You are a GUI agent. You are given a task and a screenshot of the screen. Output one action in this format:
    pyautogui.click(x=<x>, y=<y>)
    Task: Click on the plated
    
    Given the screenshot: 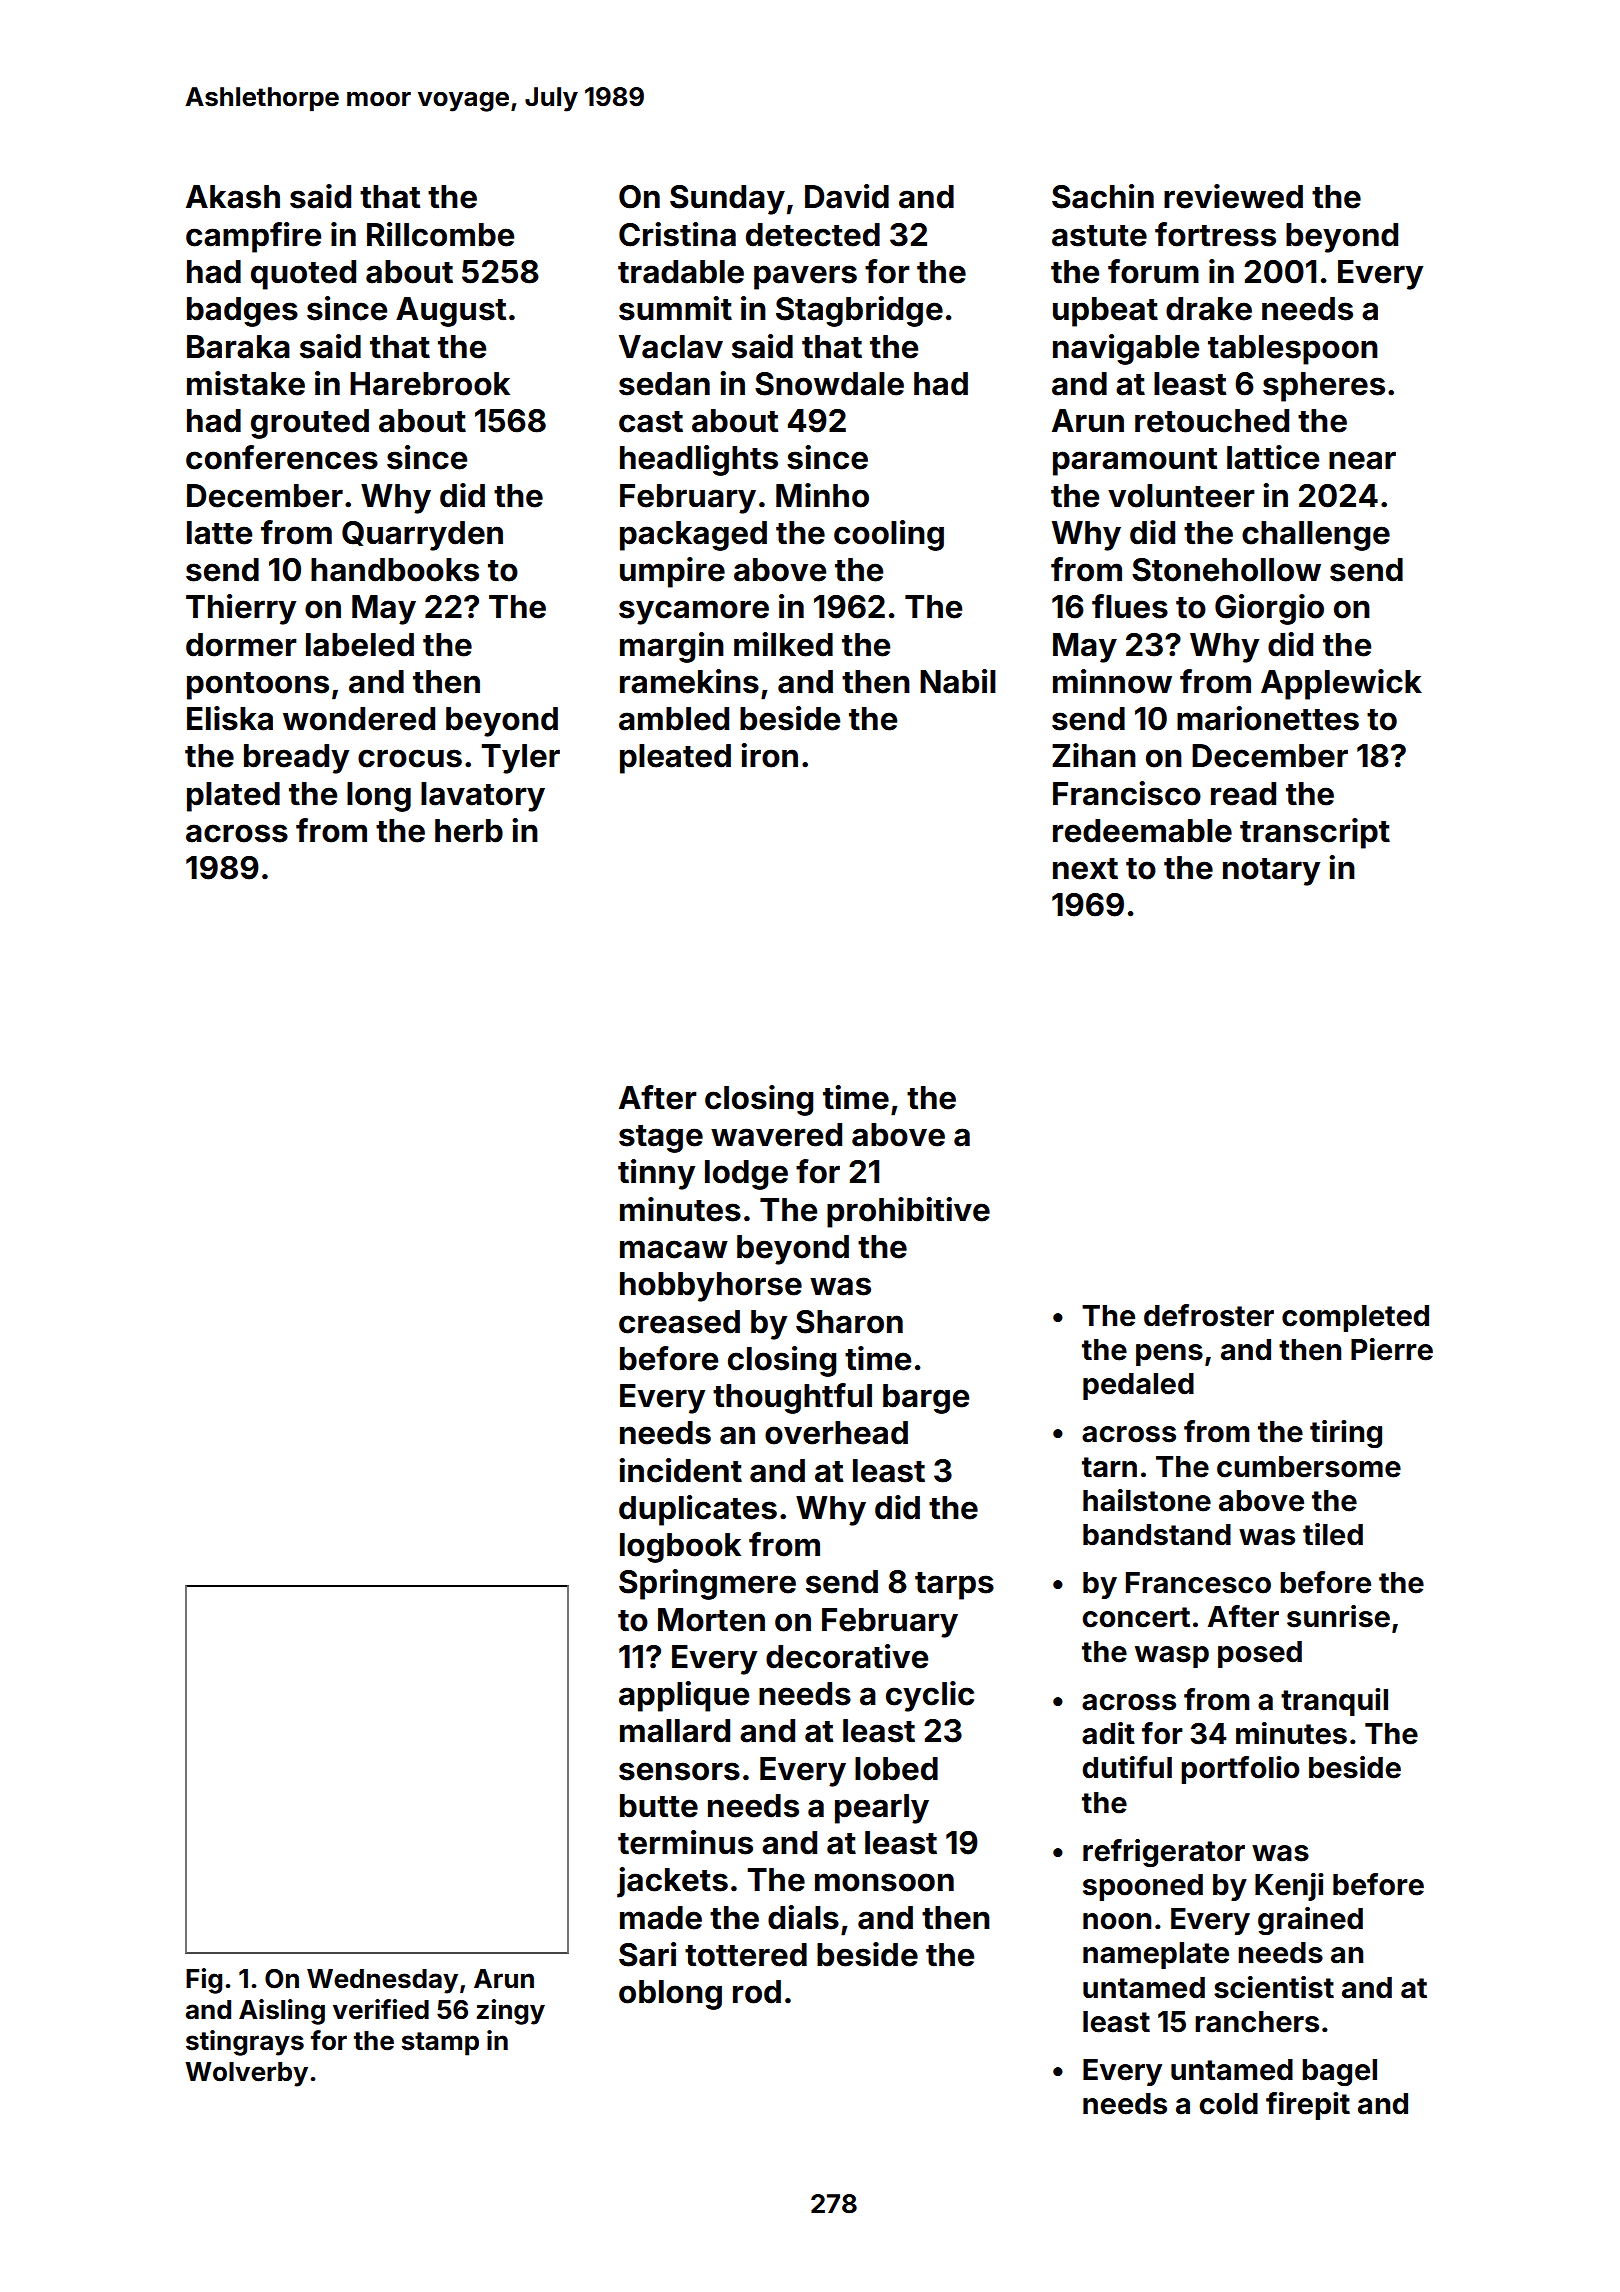 What is the action you would take?
    pyautogui.click(x=233, y=797)
